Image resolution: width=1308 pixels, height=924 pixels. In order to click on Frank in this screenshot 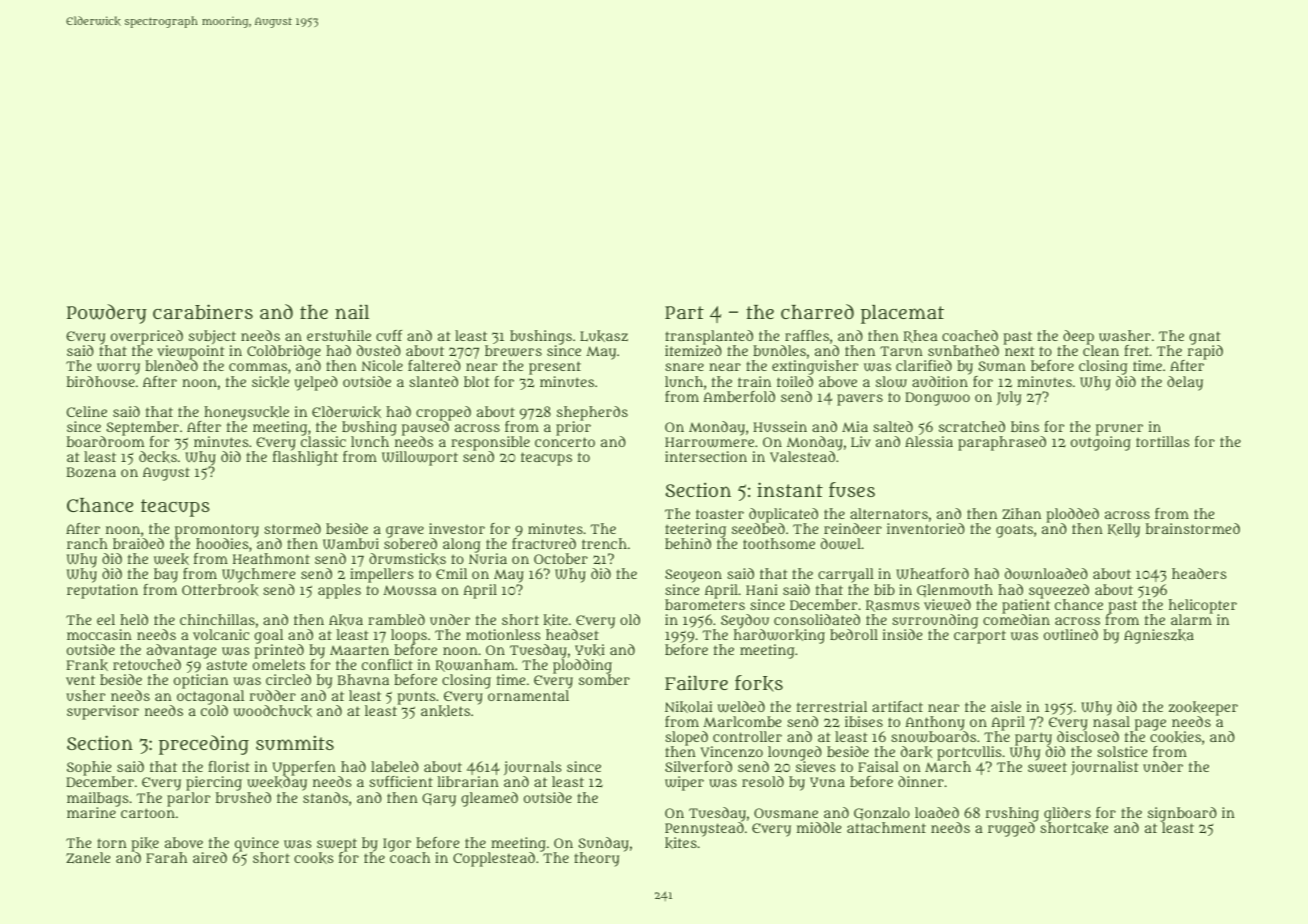, I will do `click(87, 665)`.
